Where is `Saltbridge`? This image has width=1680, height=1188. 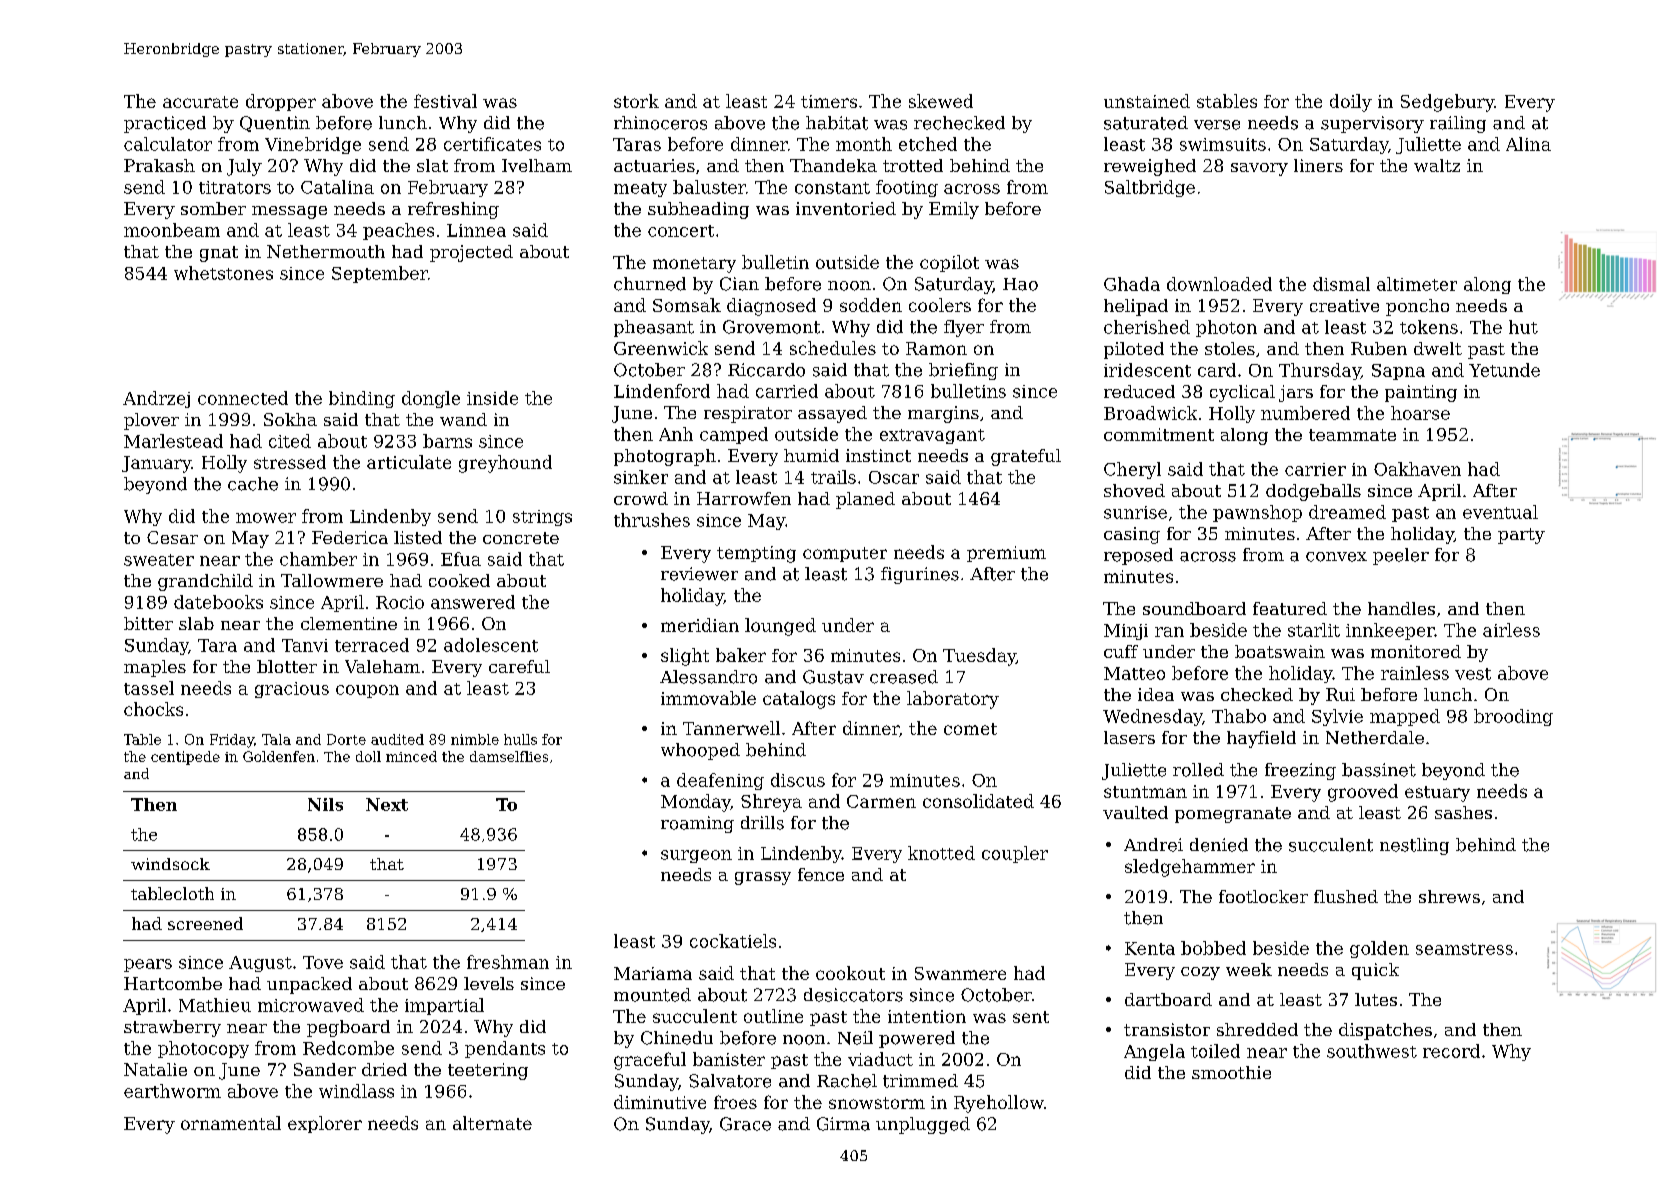
Saltbridge is located at coordinates (1150, 188).
